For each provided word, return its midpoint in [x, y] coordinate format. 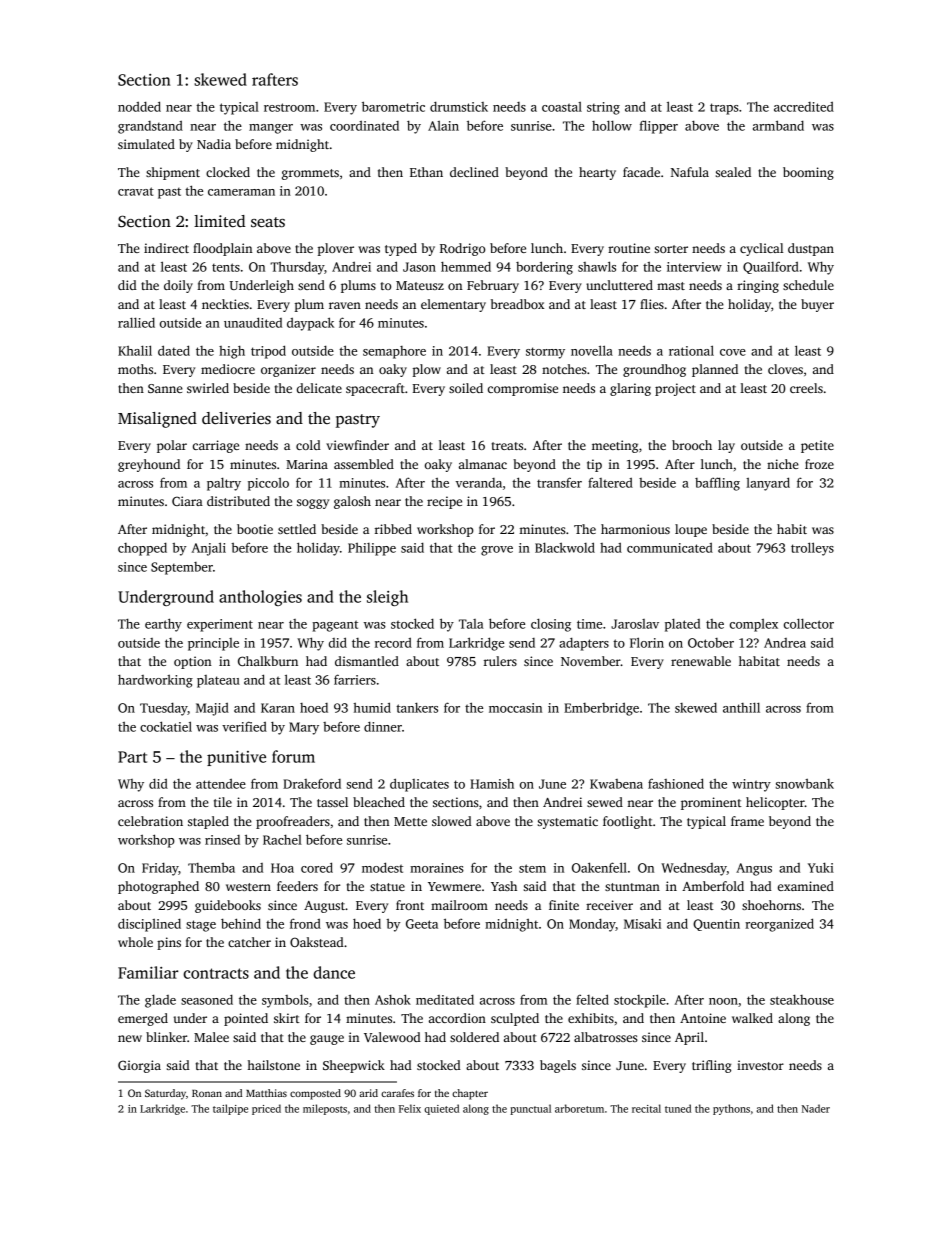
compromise [523, 389]
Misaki [642, 923]
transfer [559, 482]
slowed [452, 821]
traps [724, 109]
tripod [268, 352]
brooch [692, 445]
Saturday [165, 1094]
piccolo [268, 484]
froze [819, 464]
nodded [139, 106]
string [603, 108]
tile [223, 802]
